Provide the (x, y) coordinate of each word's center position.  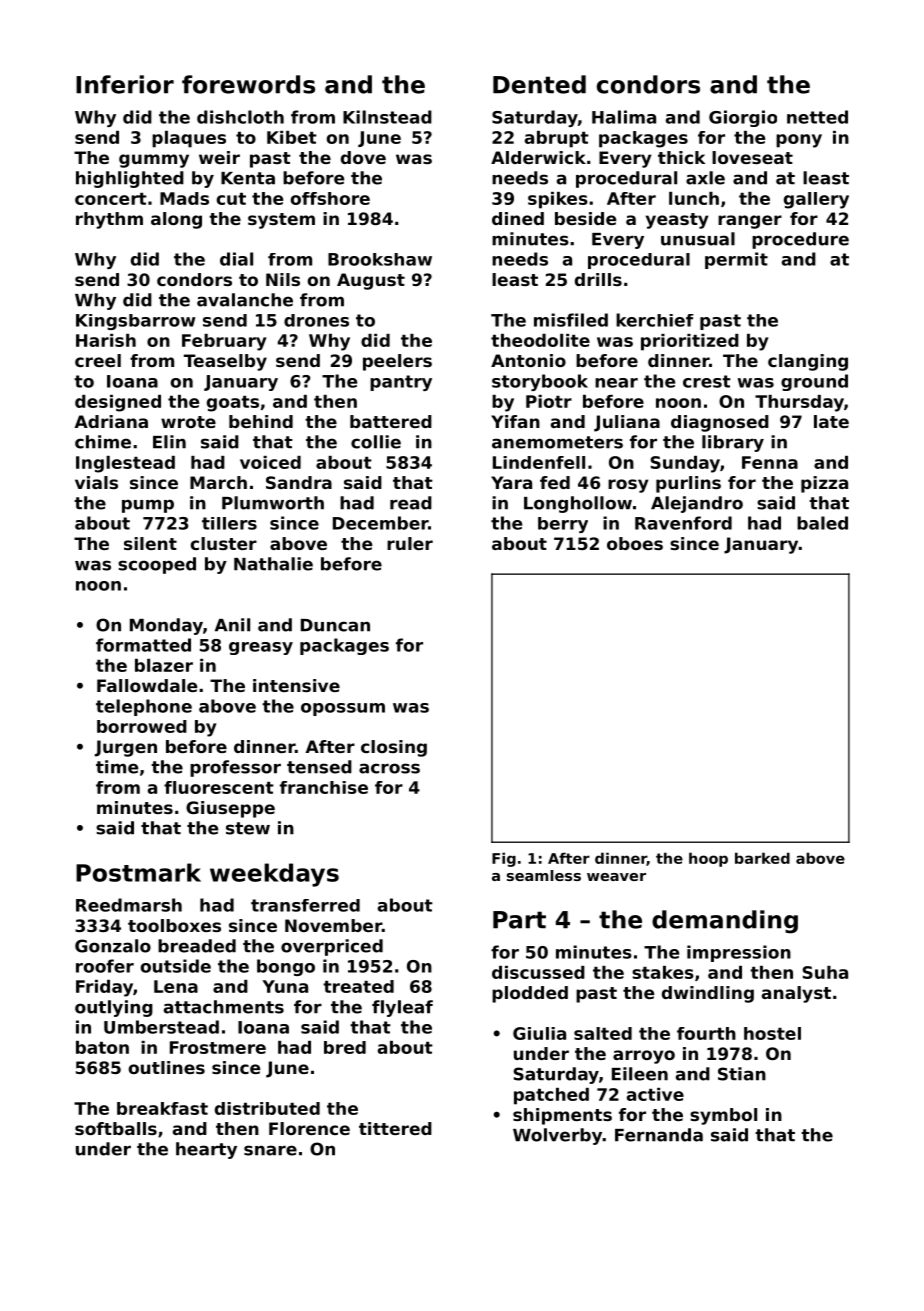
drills (598, 279)
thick (681, 157)
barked (762, 858)
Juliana (627, 423)
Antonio (528, 360)
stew (248, 828)
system (281, 221)
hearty (206, 1150)
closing (394, 748)
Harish (106, 340)
